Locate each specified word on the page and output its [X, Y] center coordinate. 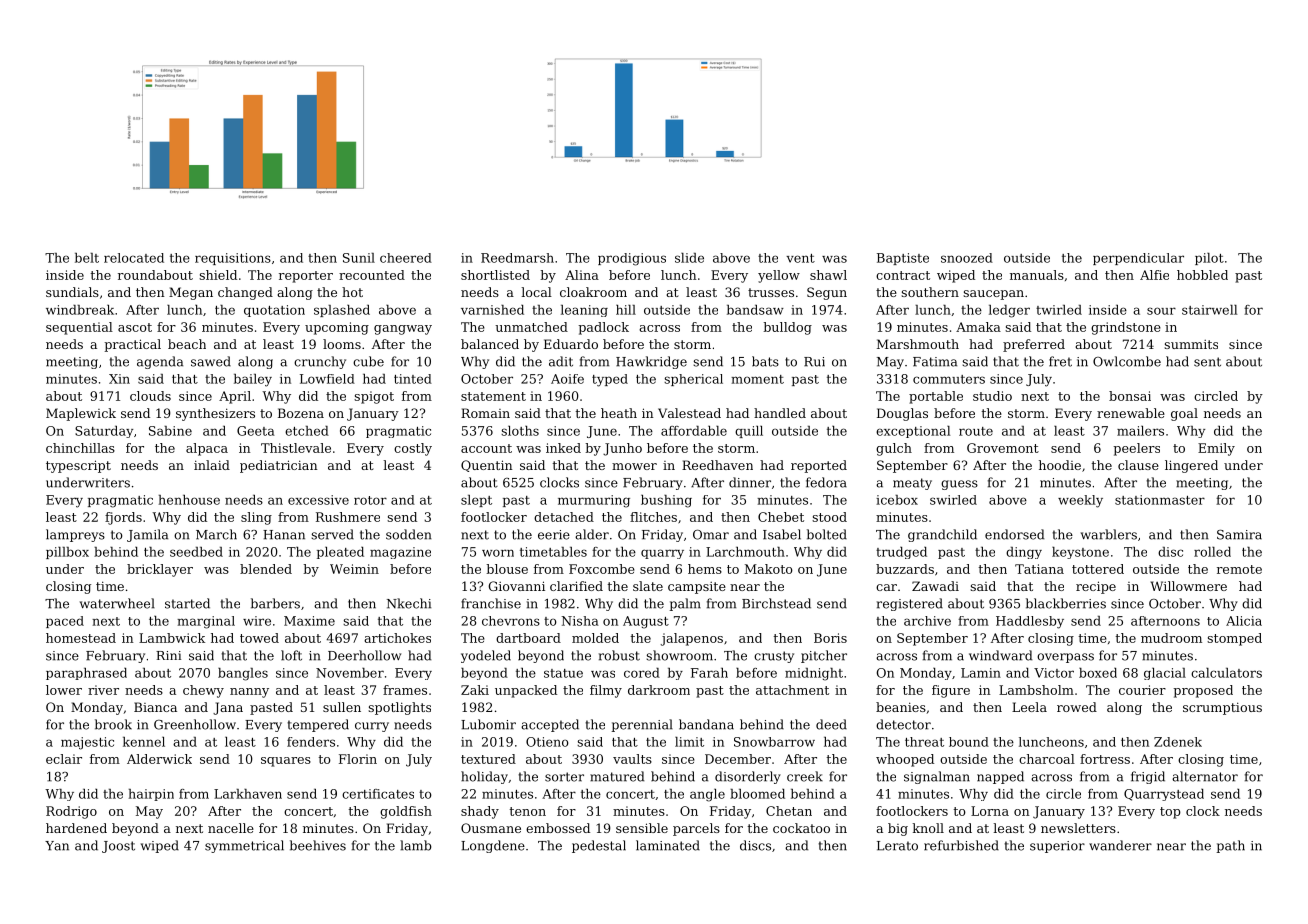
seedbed [196, 552]
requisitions [233, 259]
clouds [150, 396]
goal [1184, 414]
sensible [642, 828]
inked [563, 448]
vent [800, 258]
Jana [228, 708]
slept [476, 501]
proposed [1203, 691]
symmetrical [244, 846]
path [1230, 846]
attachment [792, 690]
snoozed [967, 258]
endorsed [1014, 534]
